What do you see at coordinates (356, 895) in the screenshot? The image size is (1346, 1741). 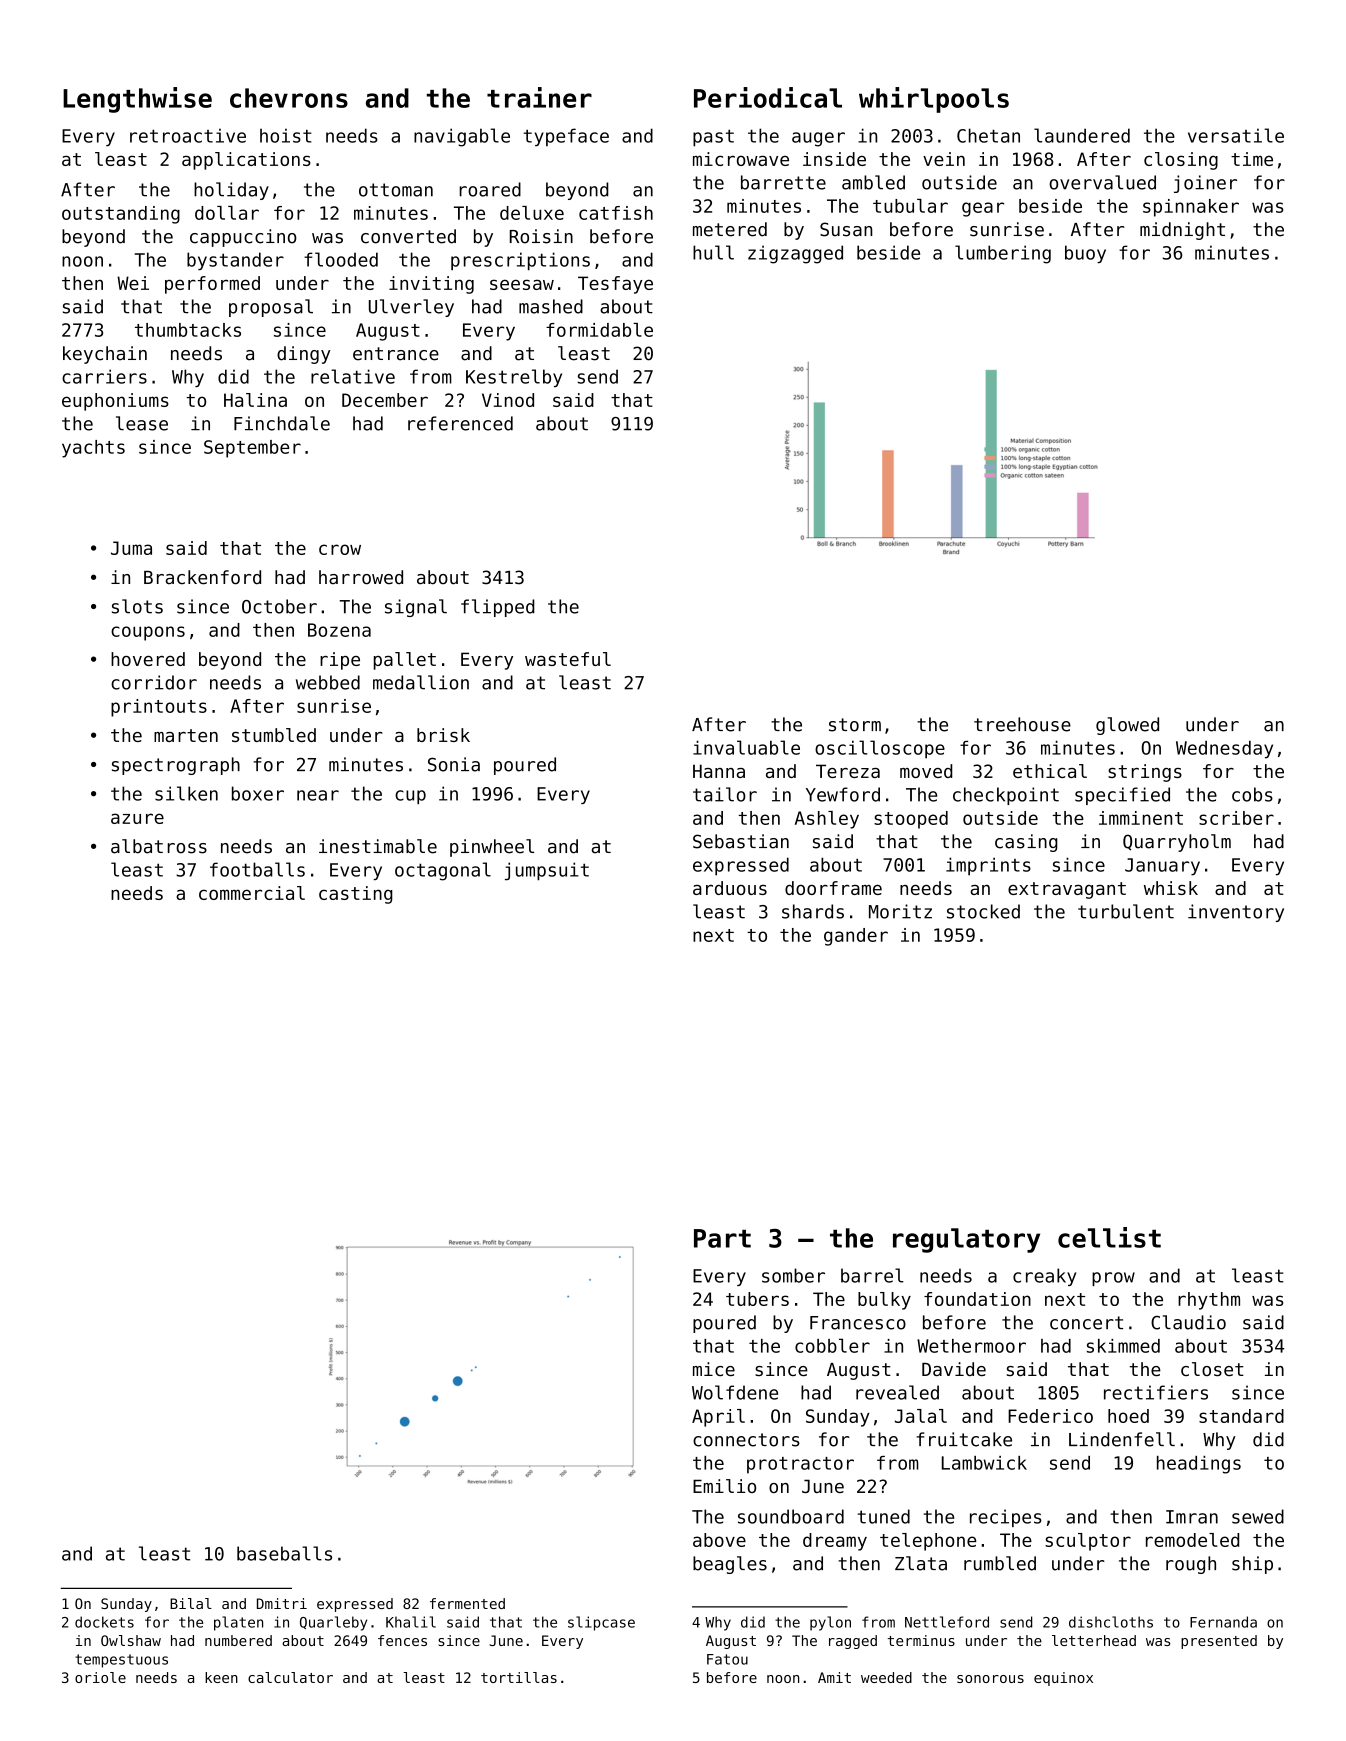 I see `casting` at bounding box center [356, 895].
